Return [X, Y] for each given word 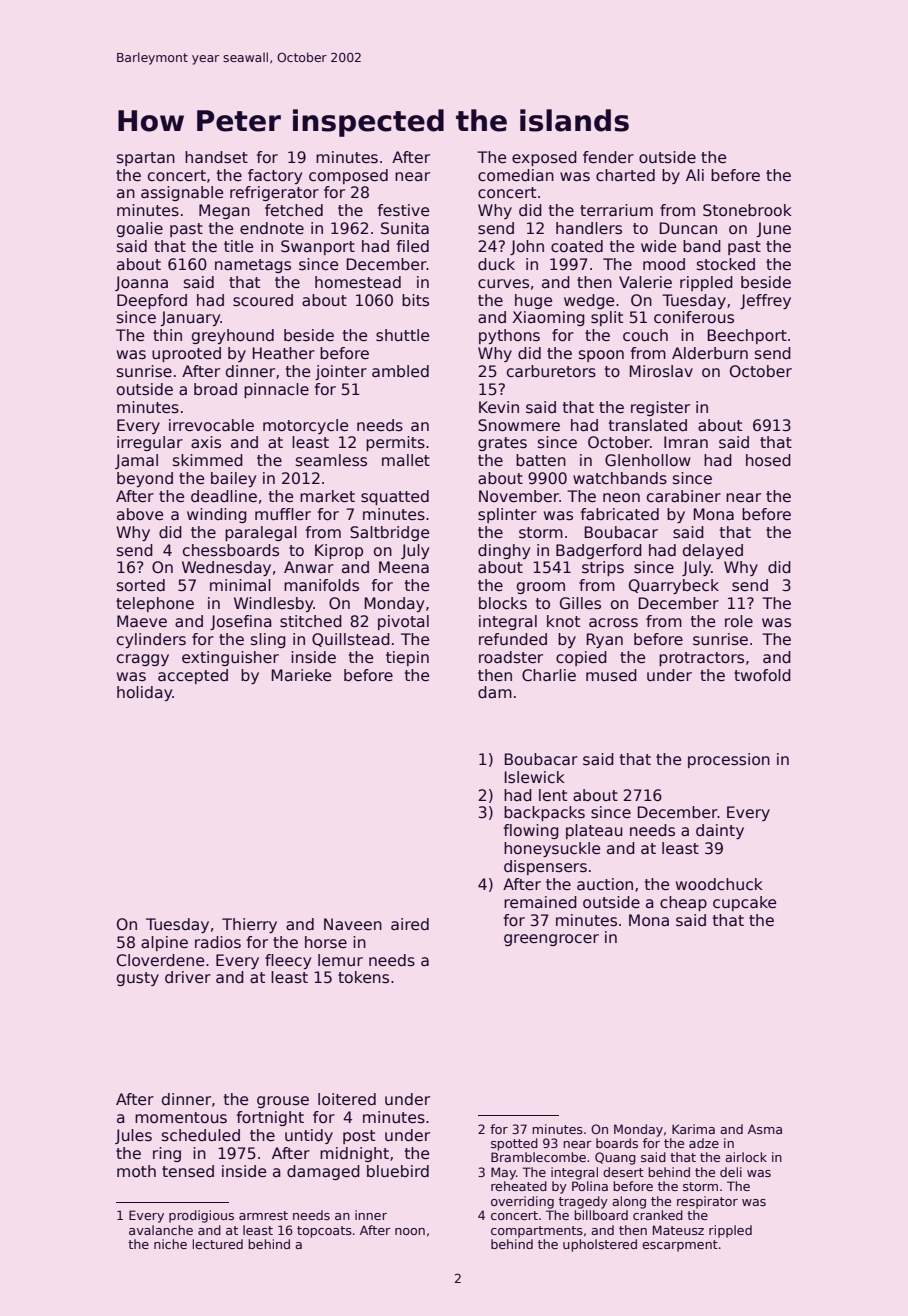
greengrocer [551, 940]
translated [648, 425]
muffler [283, 514]
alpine [164, 943]
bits [415, 300]
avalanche [161, 1230]
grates [502, 444]
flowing [531, 831]
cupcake [744, 903]
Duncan [688, 228]
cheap [683, 903]
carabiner [684, 496]
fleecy [288, 961]
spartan [146, 159]
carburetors [551, 371]
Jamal [136, 461]
